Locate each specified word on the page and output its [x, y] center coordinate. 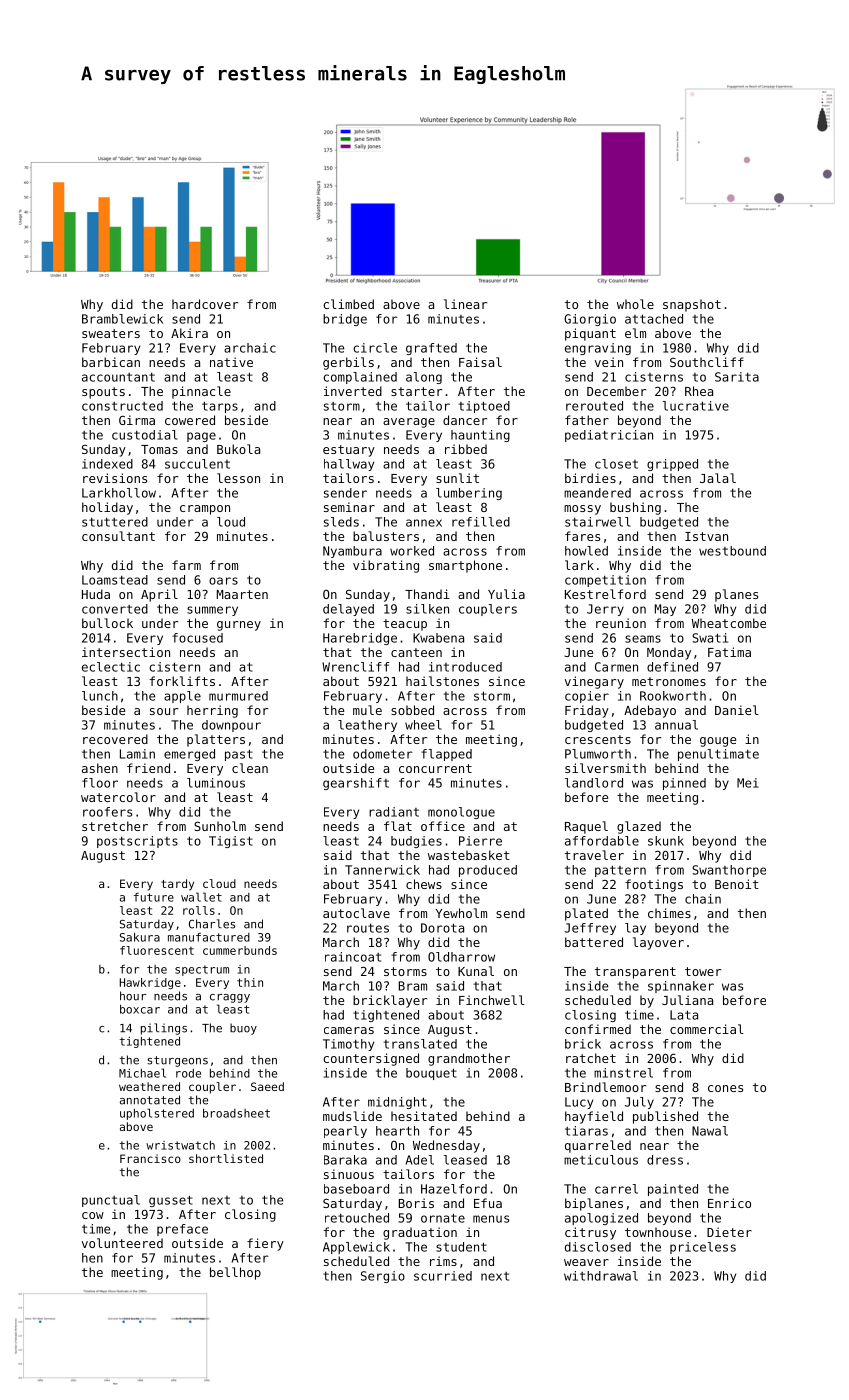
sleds [341, 522]
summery [212, 611]
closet [616, 464]
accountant [118, 377]
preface [182, 1230]
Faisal [480, 362]
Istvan [706, 536]
